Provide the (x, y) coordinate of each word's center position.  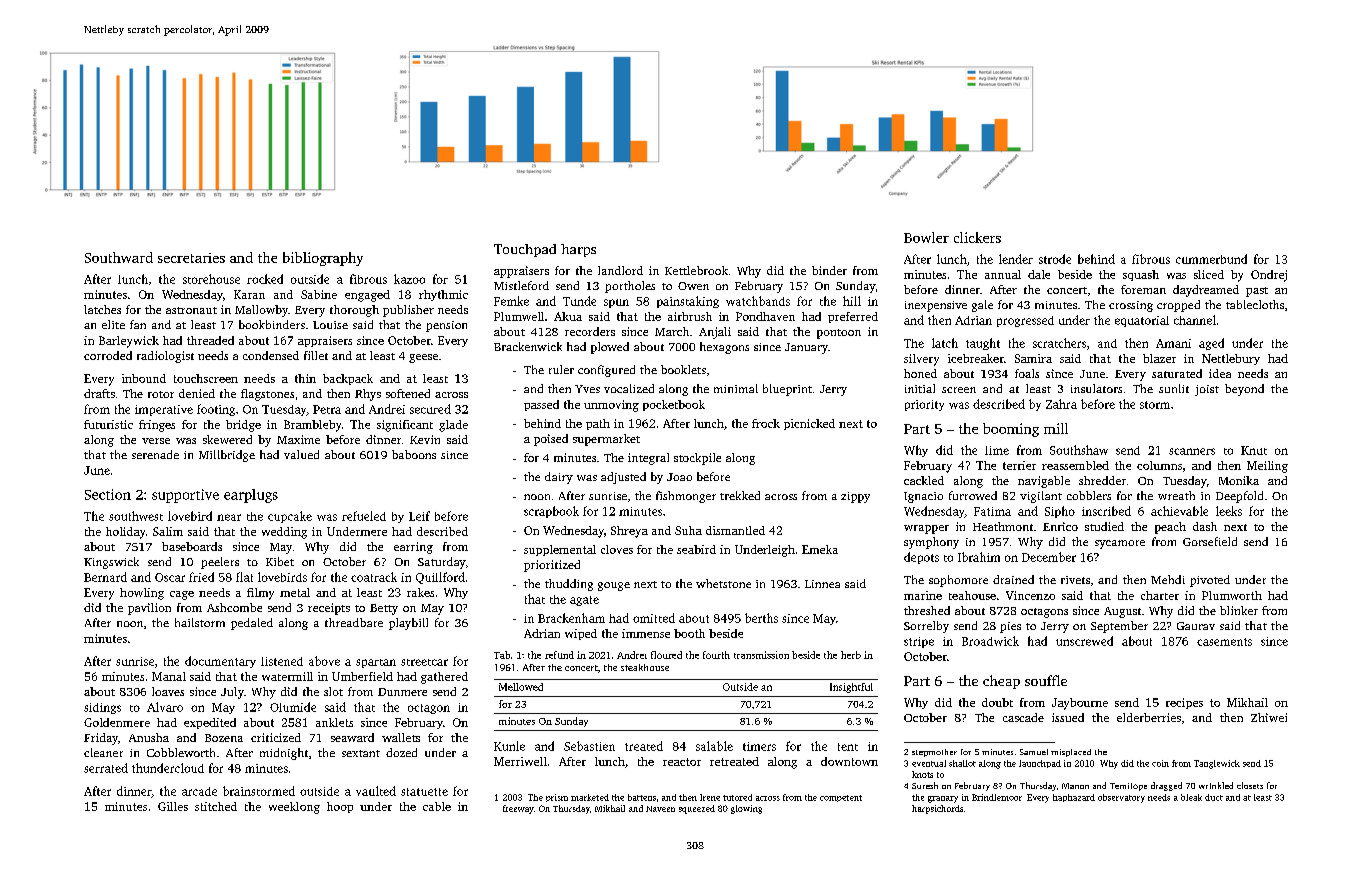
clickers (977, 237)
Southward (119, 257)
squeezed (697, 809)
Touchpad (525, 250)
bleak (1191, 797)
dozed (401, 752)
